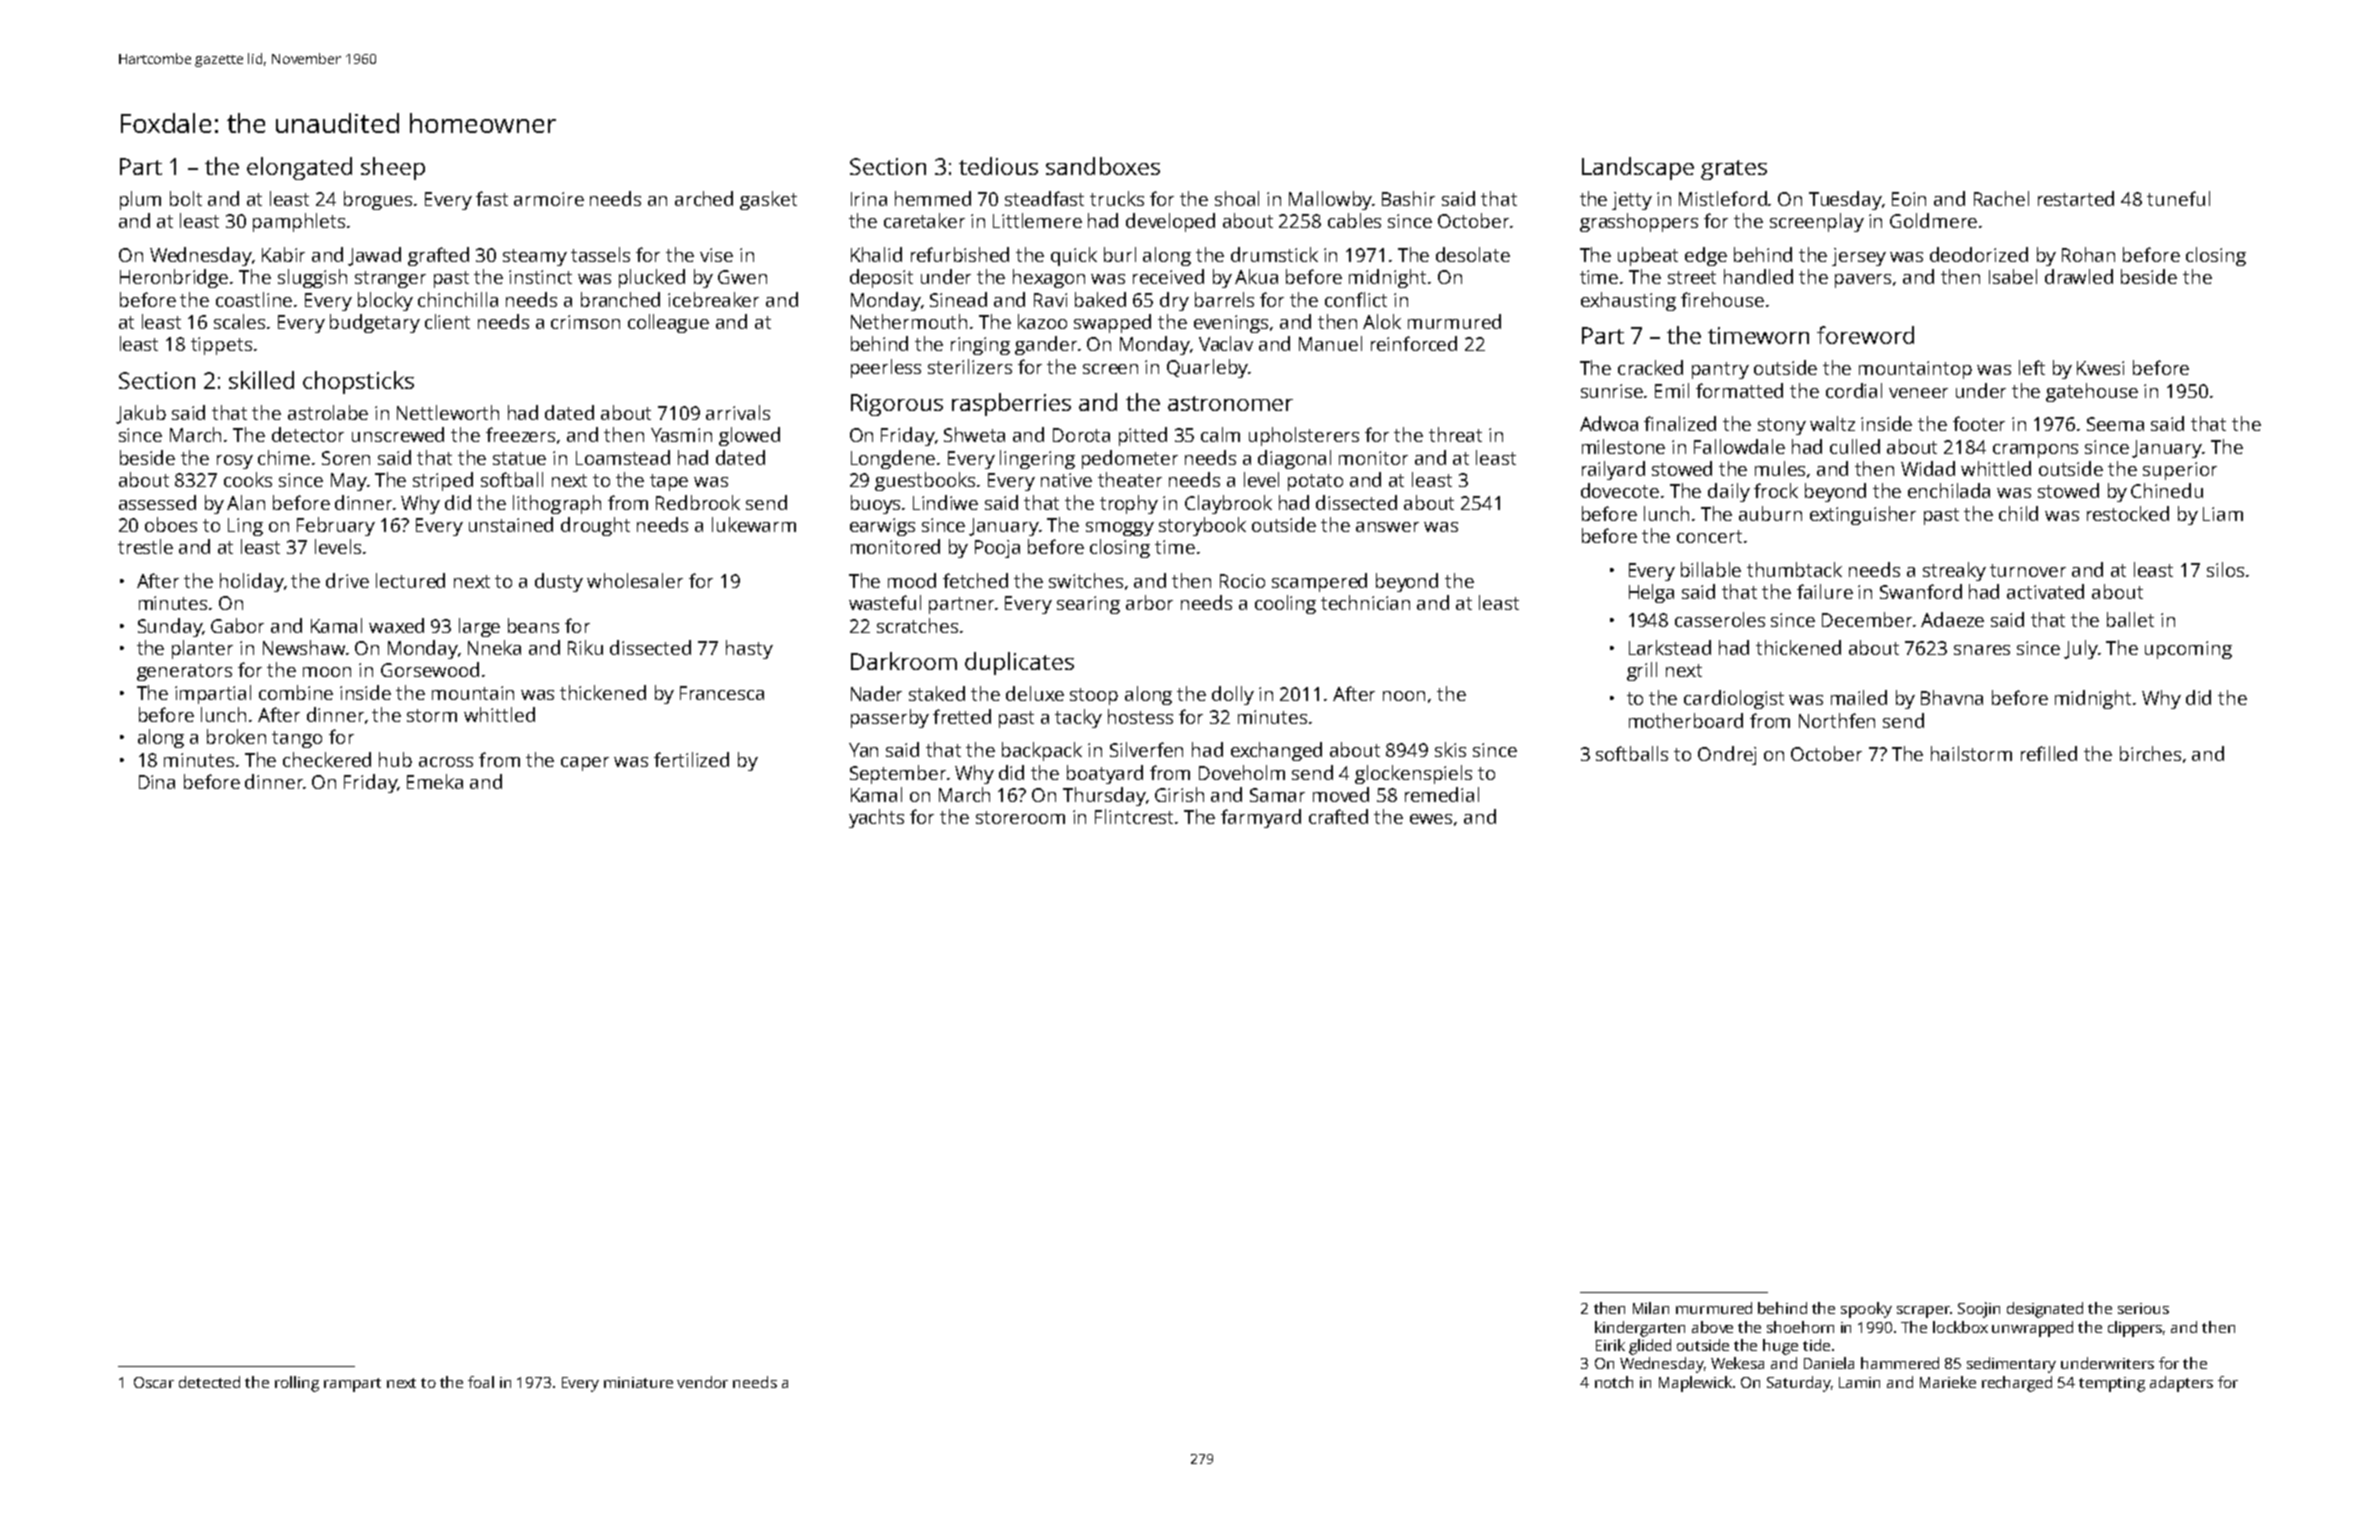 This screenshot has width=2380, height=1540. I want to click on fretted, so click(962, 716).
